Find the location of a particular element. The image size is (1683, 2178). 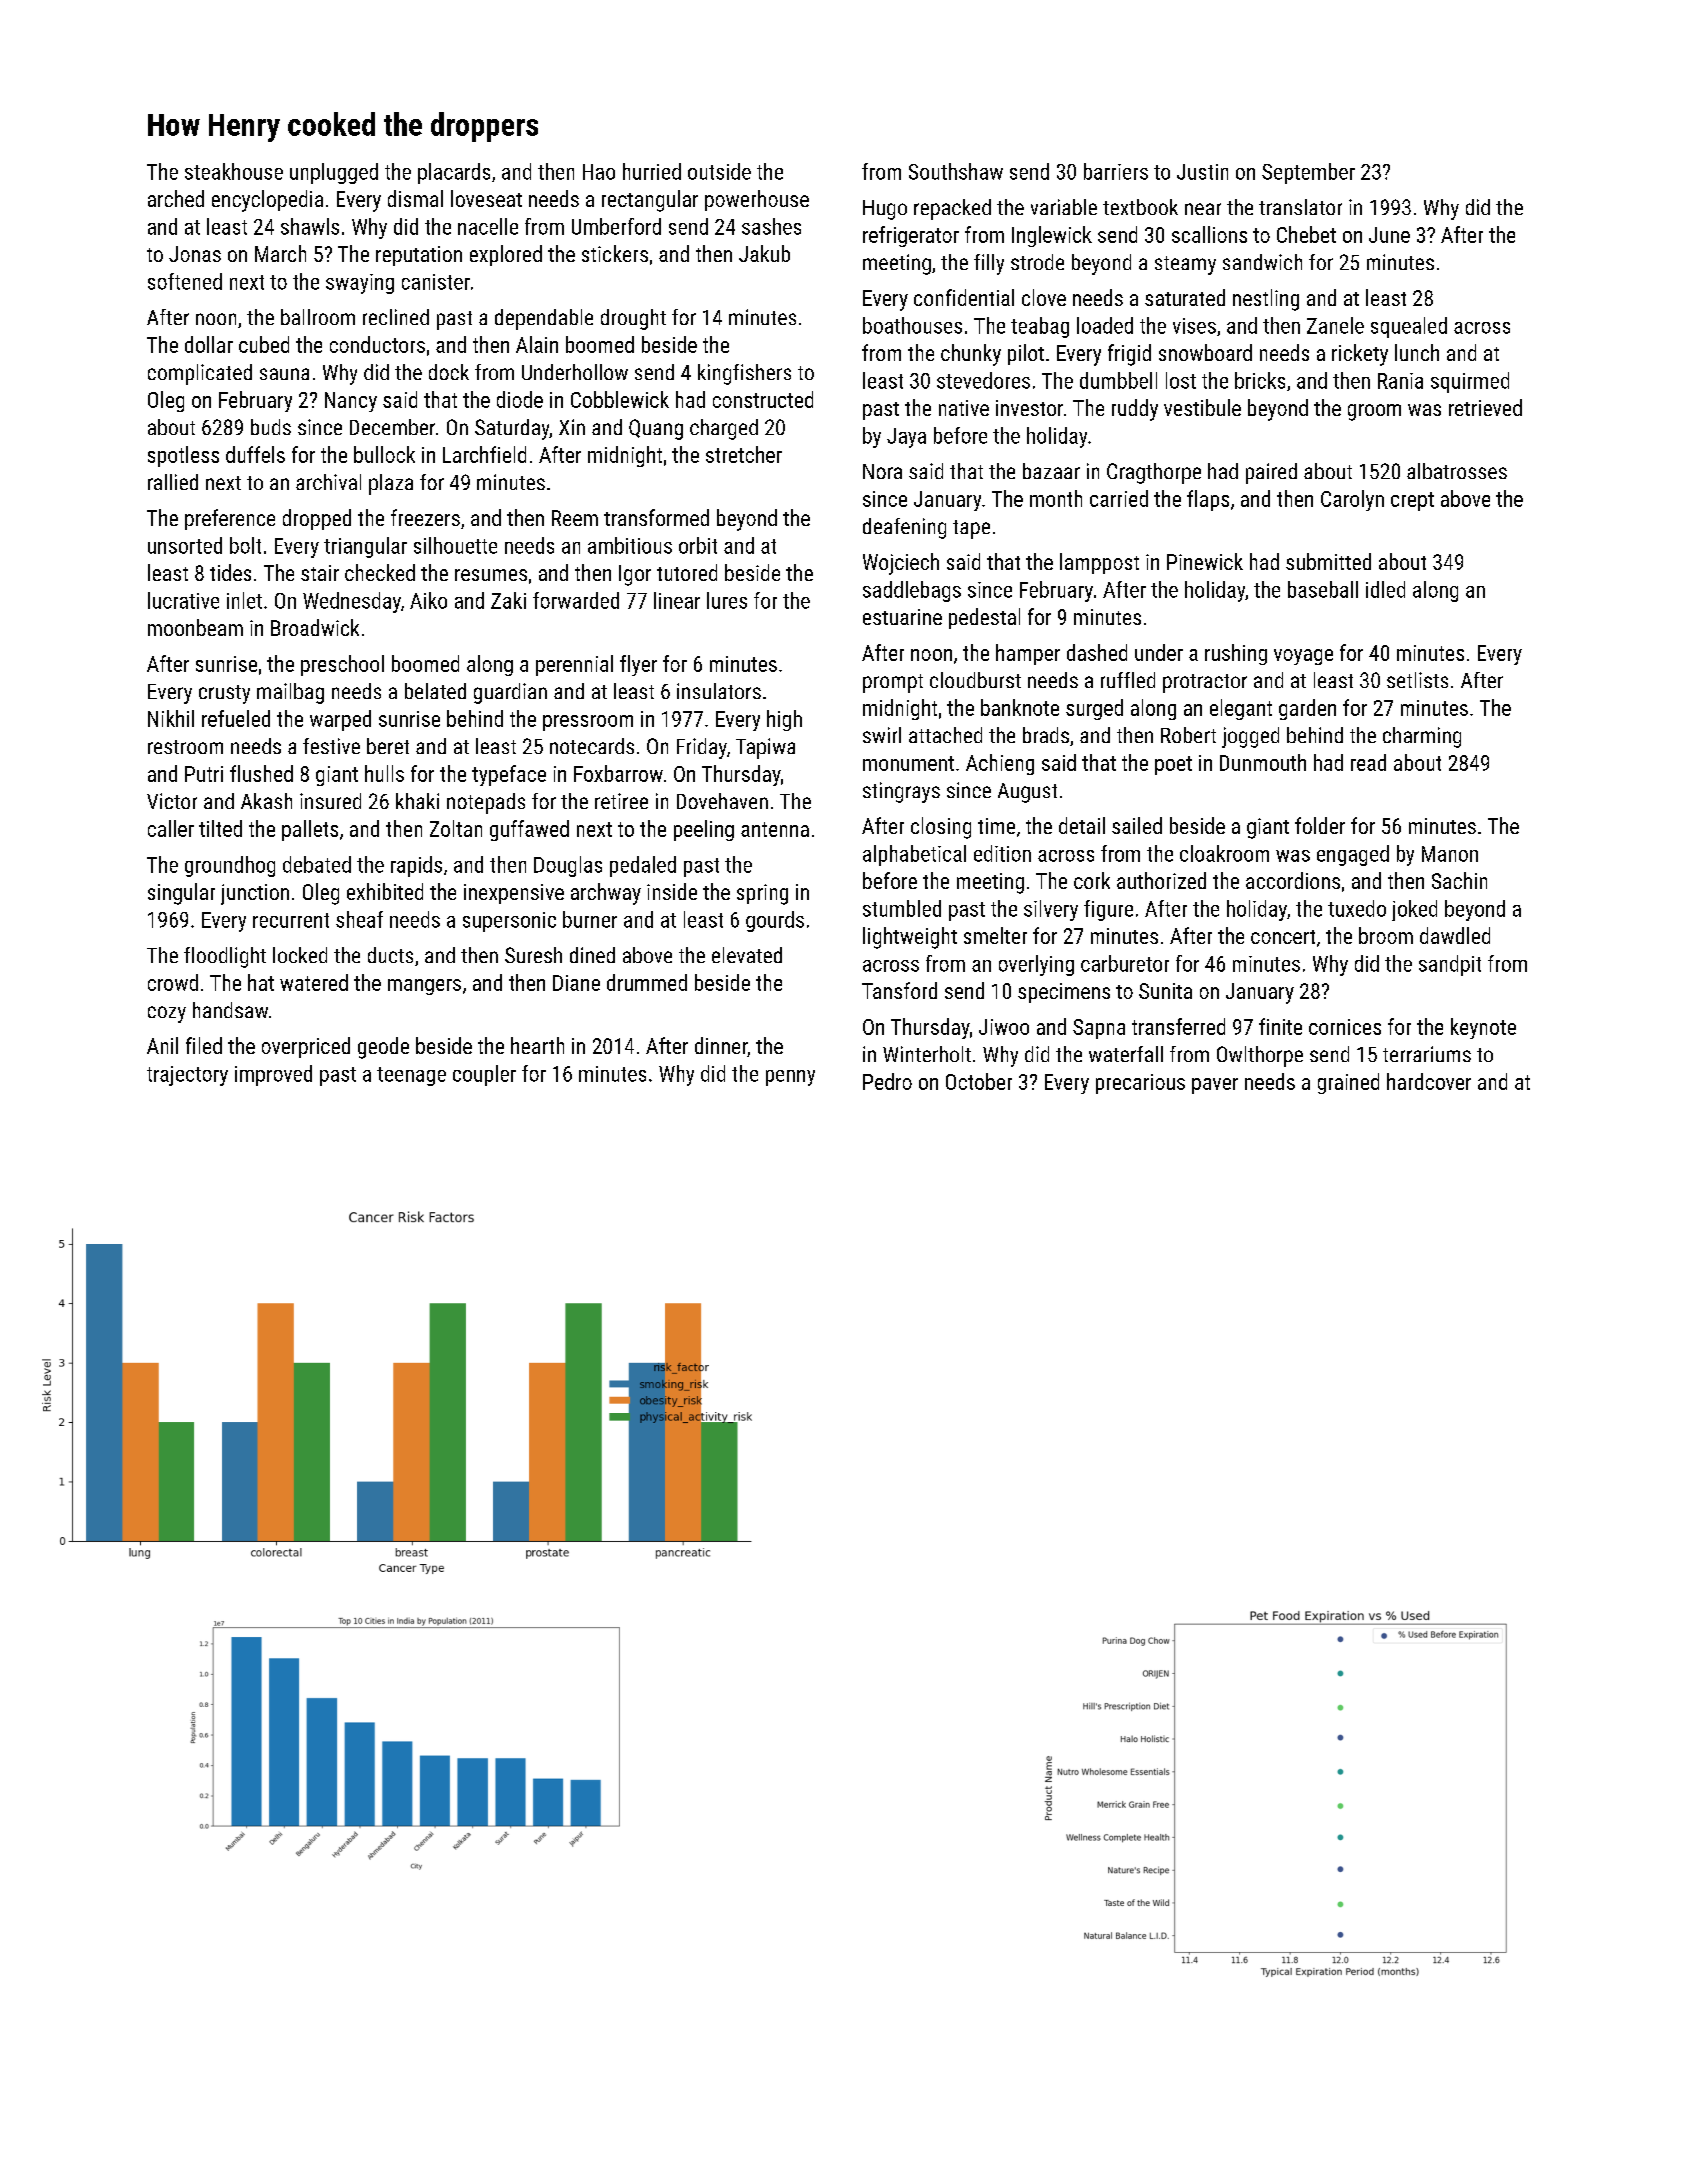

sauna is located at coordinates (284, 374).
